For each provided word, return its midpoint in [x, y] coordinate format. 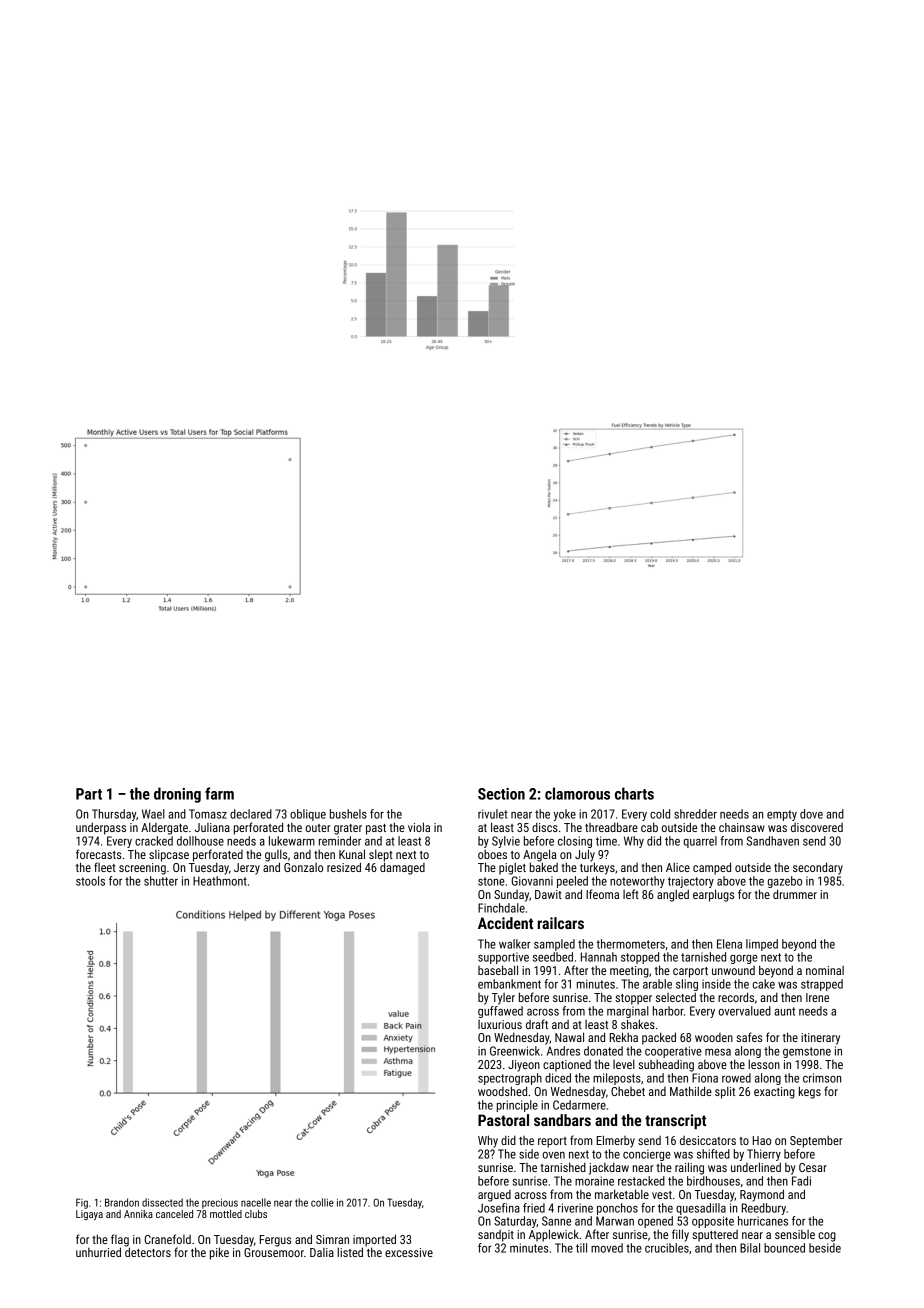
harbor [668, 1011]
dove [811, 814]
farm [219, 793]
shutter [161, 881]
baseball [498, 970]
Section [501, 794]
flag [120, 1240]
